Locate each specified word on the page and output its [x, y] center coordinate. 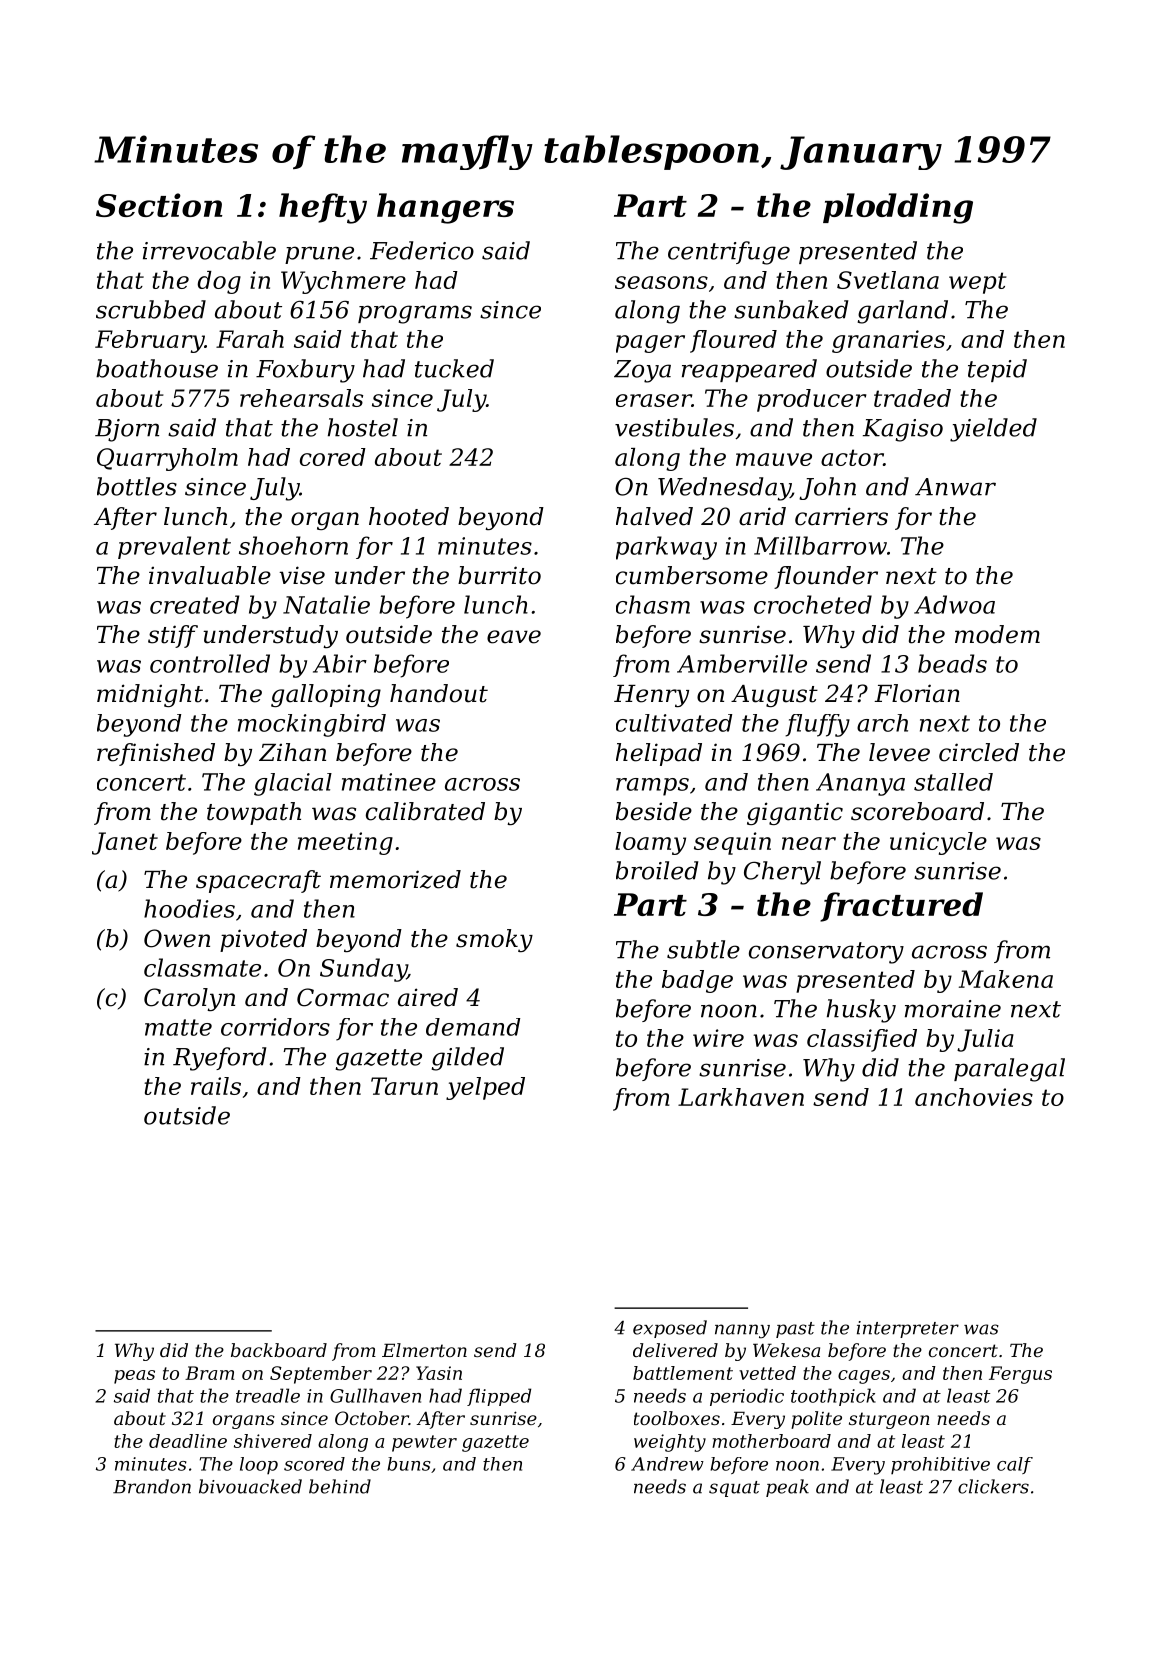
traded [912, 398]
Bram [210, 1373]
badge [697, 981]
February [149, 341]
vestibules [674, 427]
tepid [997, 370]
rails [216, 1086]
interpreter [908, 1329]
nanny [742, 1331]
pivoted [263, 940]
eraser [654, 400]
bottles [137, 486]
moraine [953, 1009]
